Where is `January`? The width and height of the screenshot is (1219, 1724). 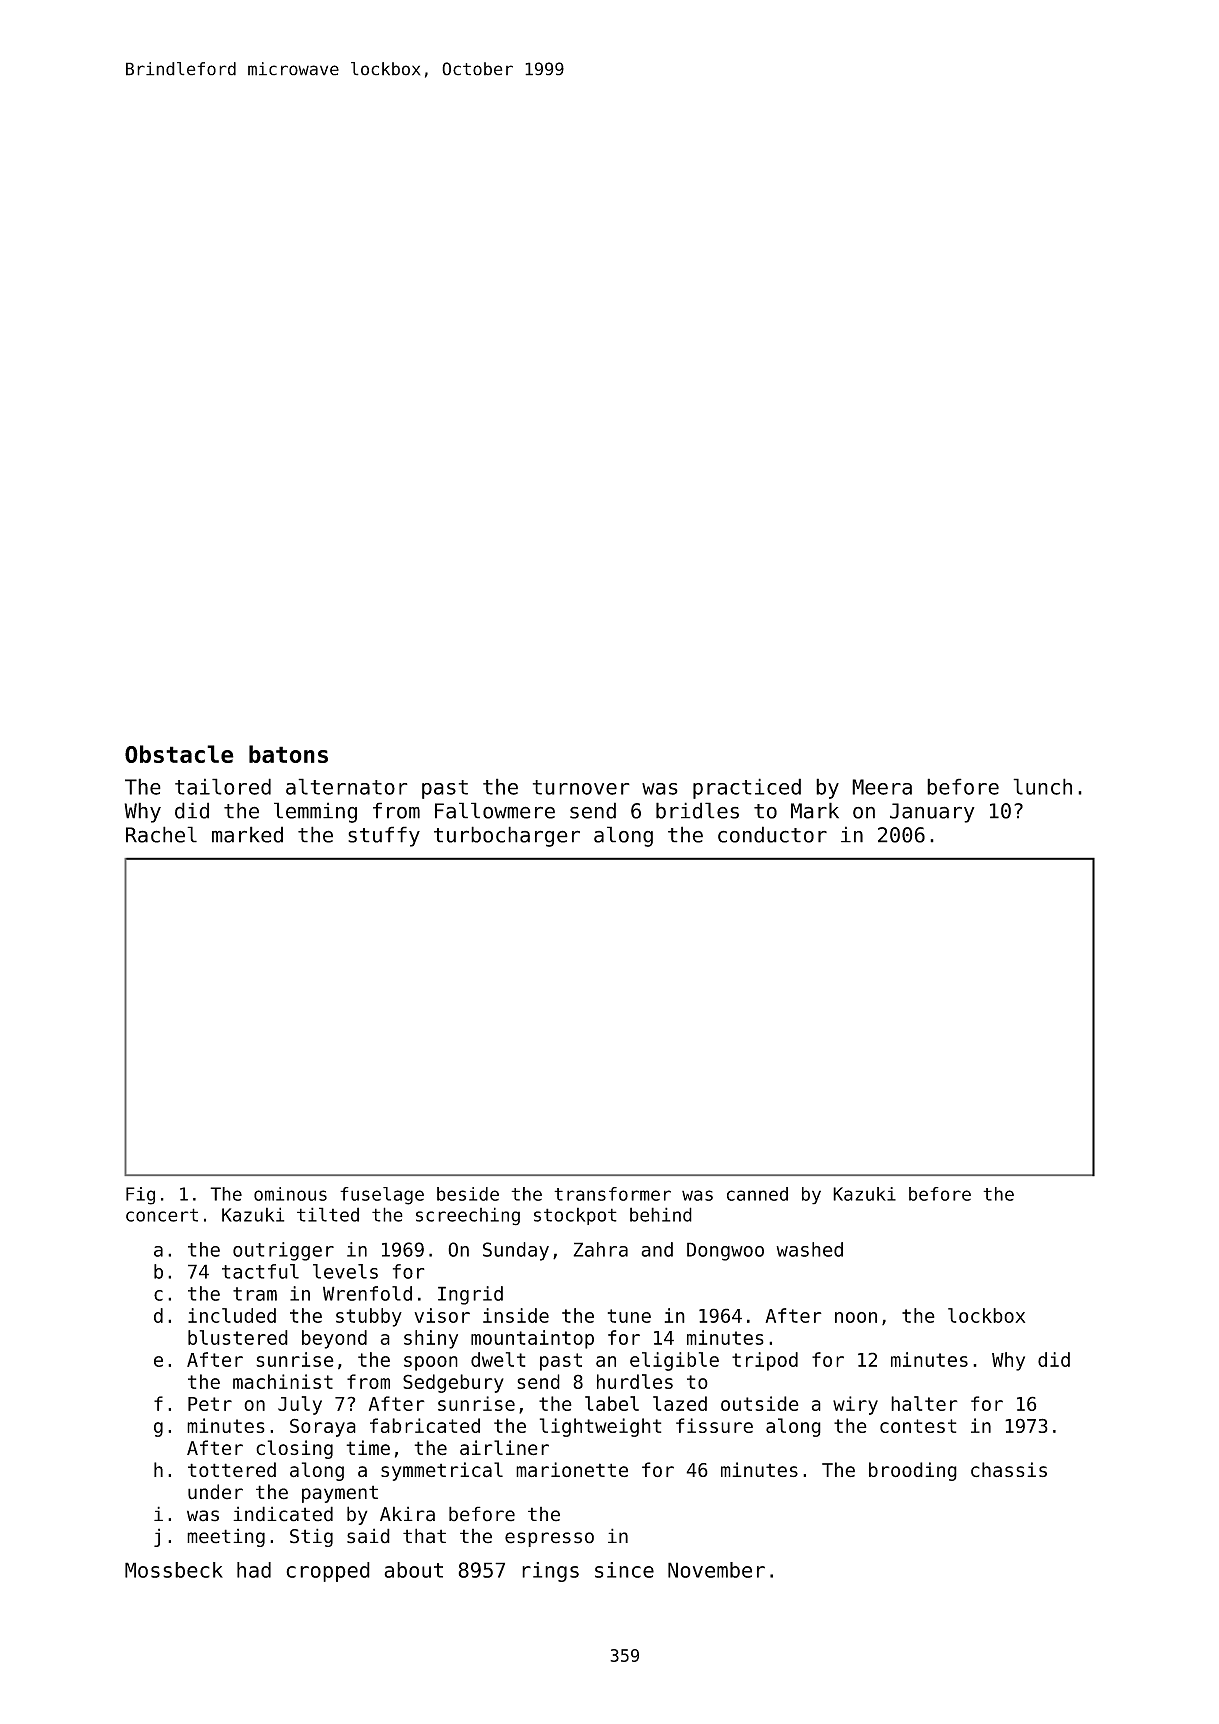
January is located at coordinates (932, 813).
